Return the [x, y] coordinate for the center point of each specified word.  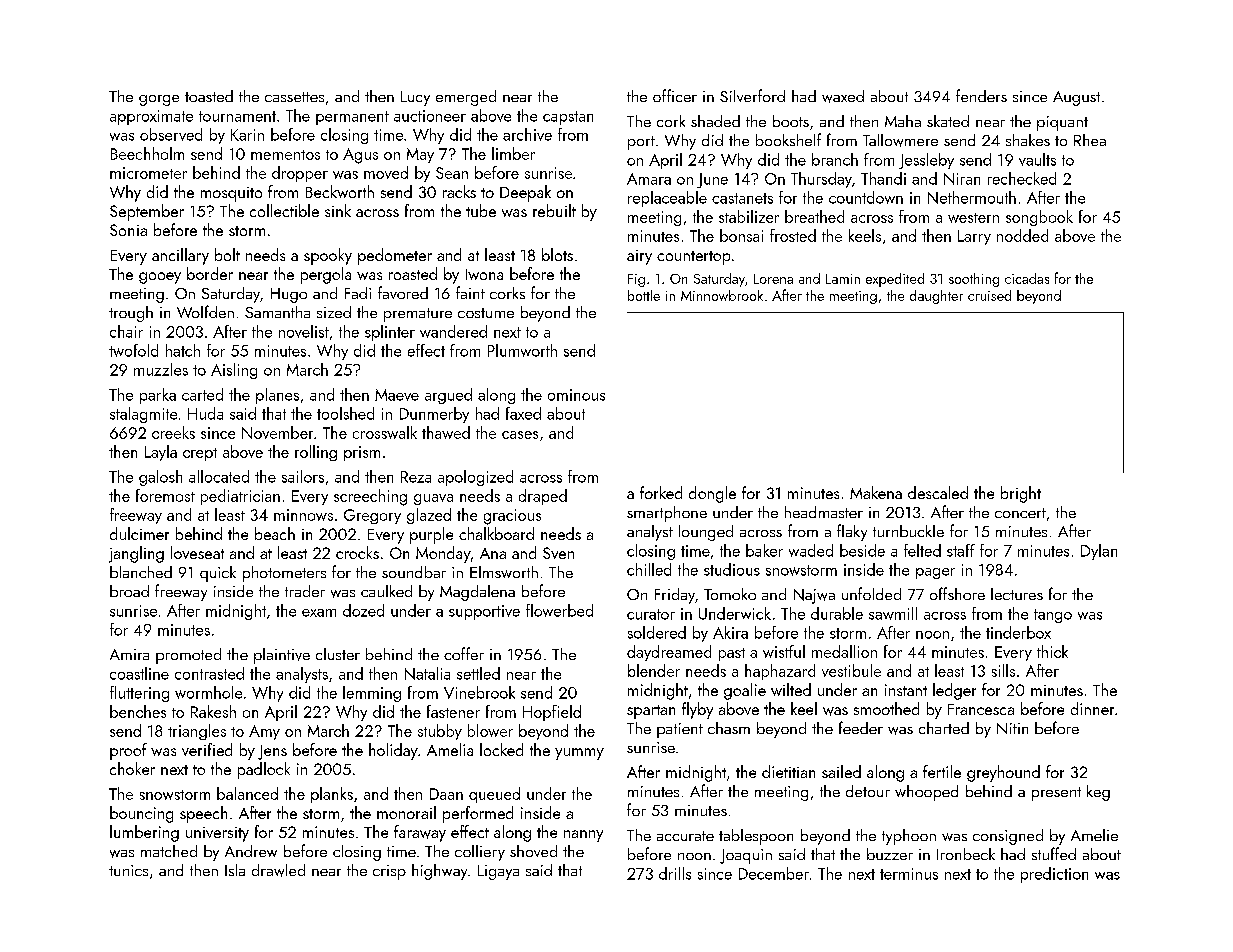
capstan [568, 118]
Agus [360, 156]
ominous [576, 395]
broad [129, 591]
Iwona [484, 274]
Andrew [251, 851]
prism [362, 453]
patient [680, 730]
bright [1021, 494]
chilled [649, 569]
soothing [974, 280]
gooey [160, 278]
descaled [938, 492]
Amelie [1094, 835]
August [1076, 98]
